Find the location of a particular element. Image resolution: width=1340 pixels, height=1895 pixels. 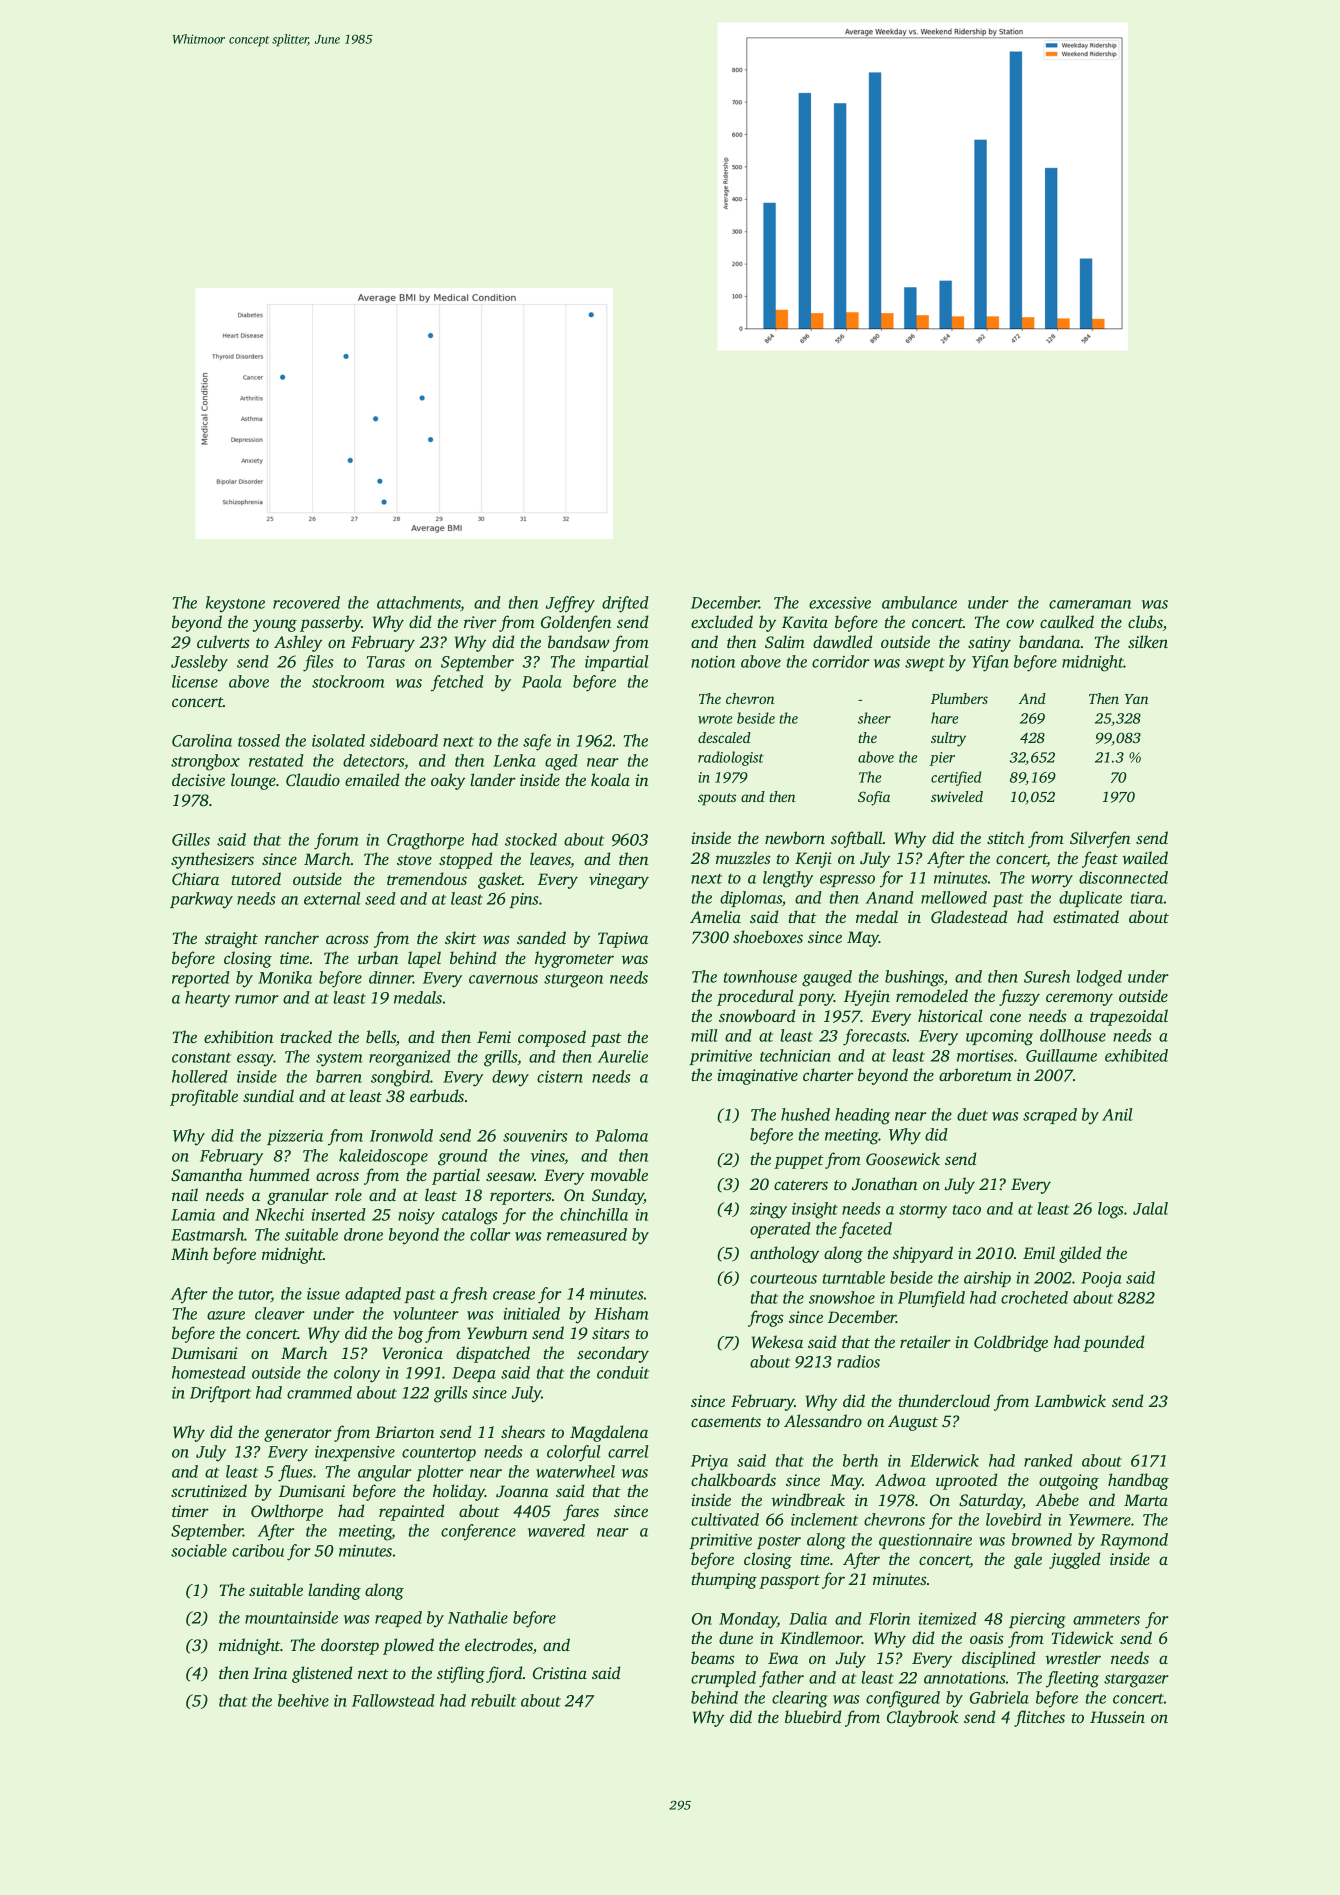

forum is located at coordinates (336, 841).
